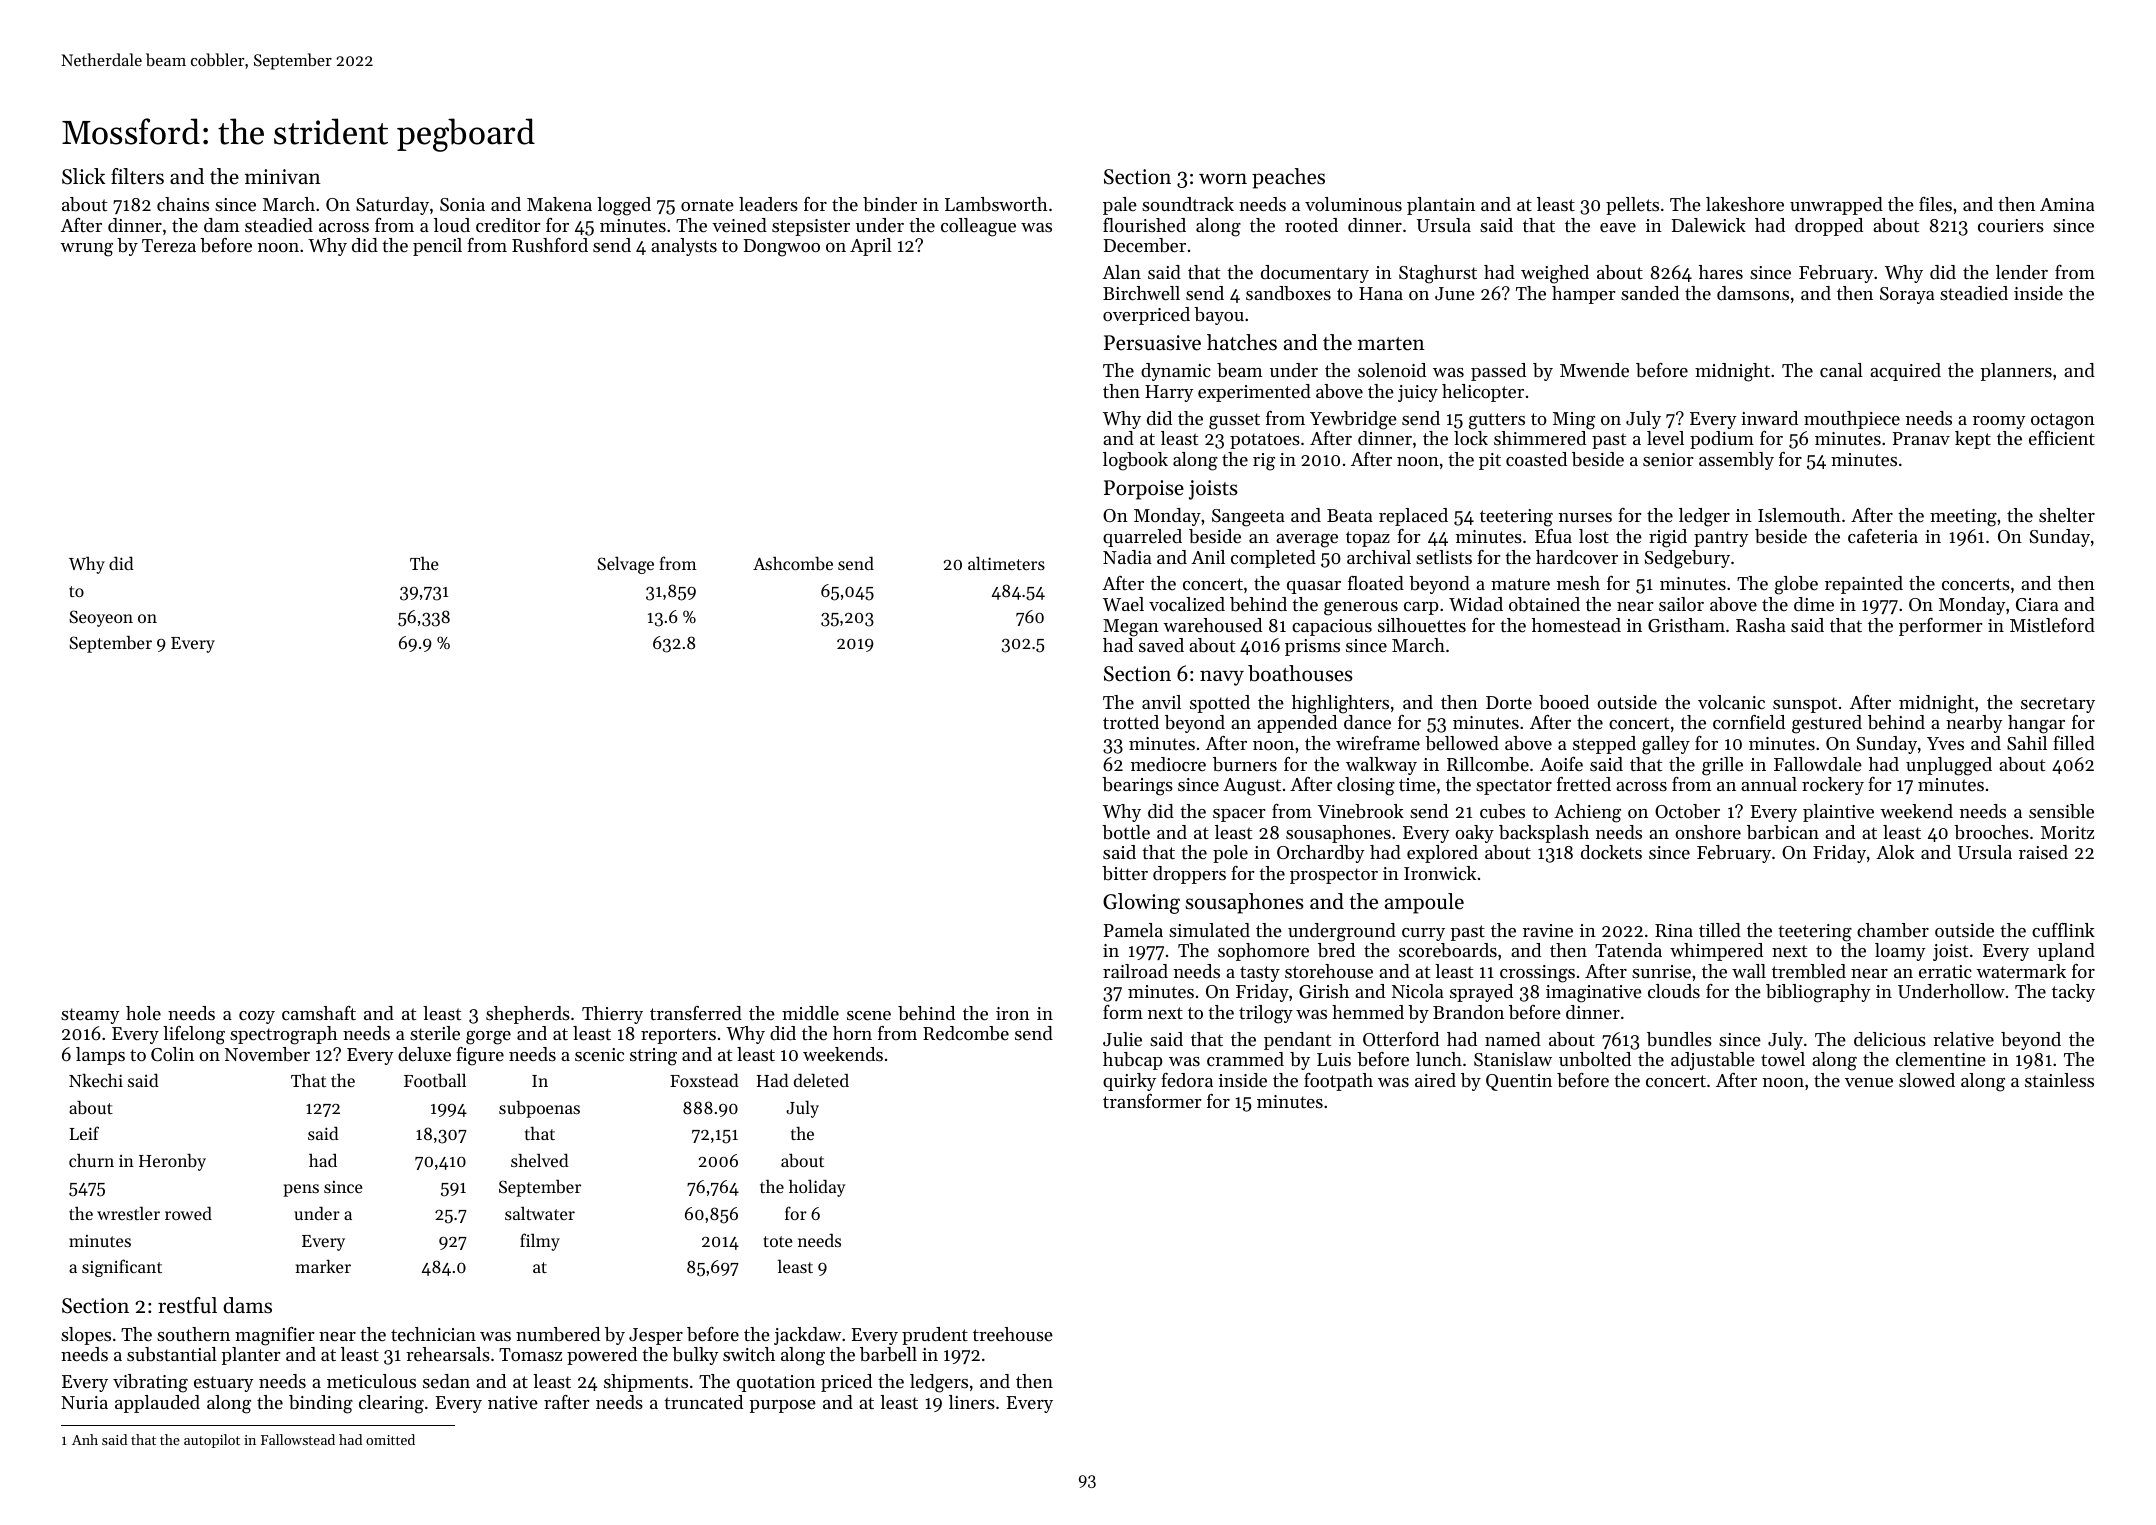 The height and width of the screenshot is (1525, 2156). What do you see at coordinates (558, 1334) in the screenshot?
I see `numbered` at bounding box center [558, 1334].
